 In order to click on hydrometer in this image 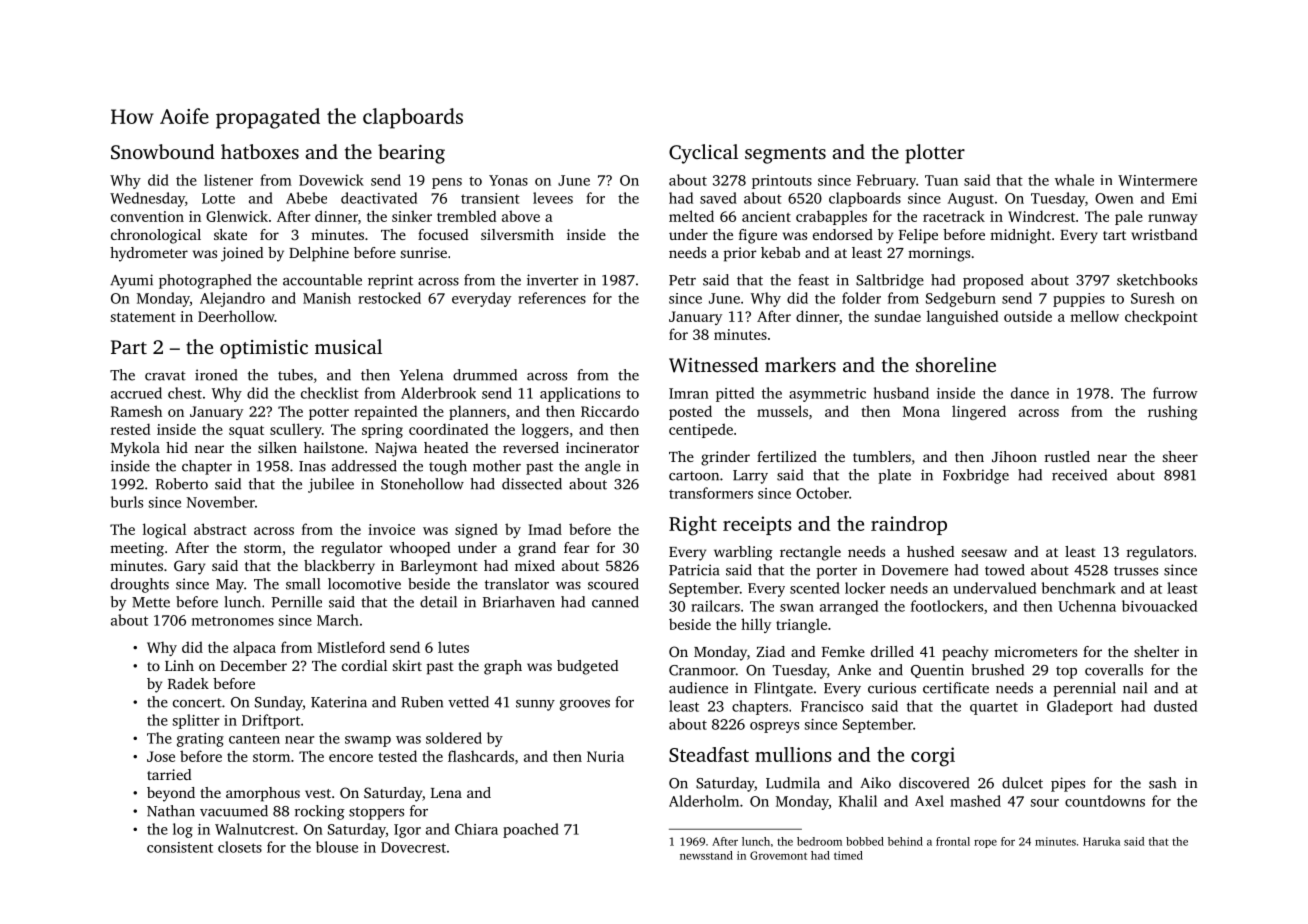, I will do `click(149, 254)`.
